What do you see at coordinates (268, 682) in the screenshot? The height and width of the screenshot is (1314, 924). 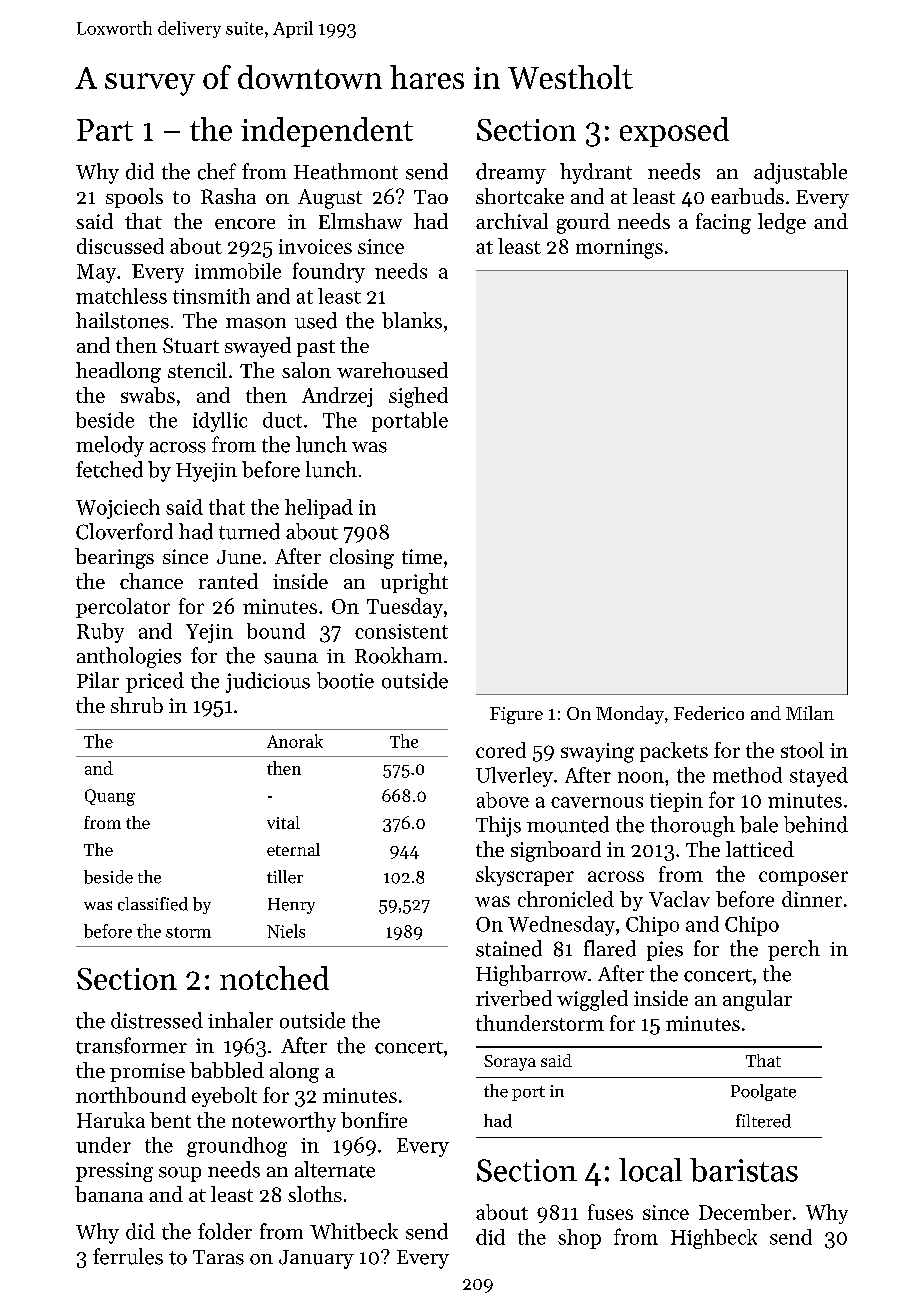 I see `judicious` at bounding box center [268, 682].
